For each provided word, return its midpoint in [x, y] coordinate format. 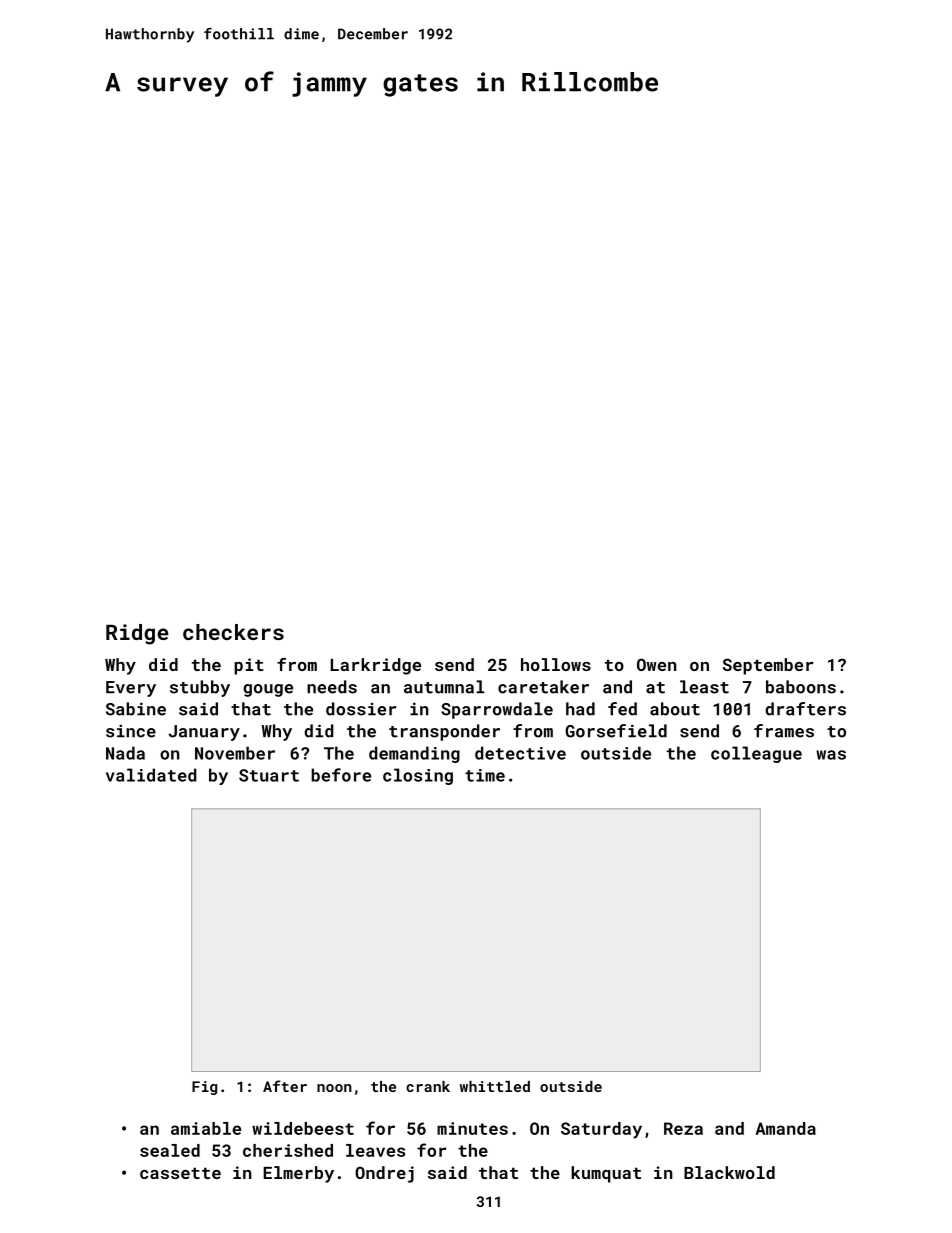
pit [249, 666]
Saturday [601, 1130]
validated [151, 775]
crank [428, 1086]
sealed [170, 1150]
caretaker [543, 687]
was [831, 755]
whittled [495, 1086]
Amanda [785, 1128]
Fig [204, 1088]
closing [418, 776]
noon [334, 1088]
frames [784, 731]
